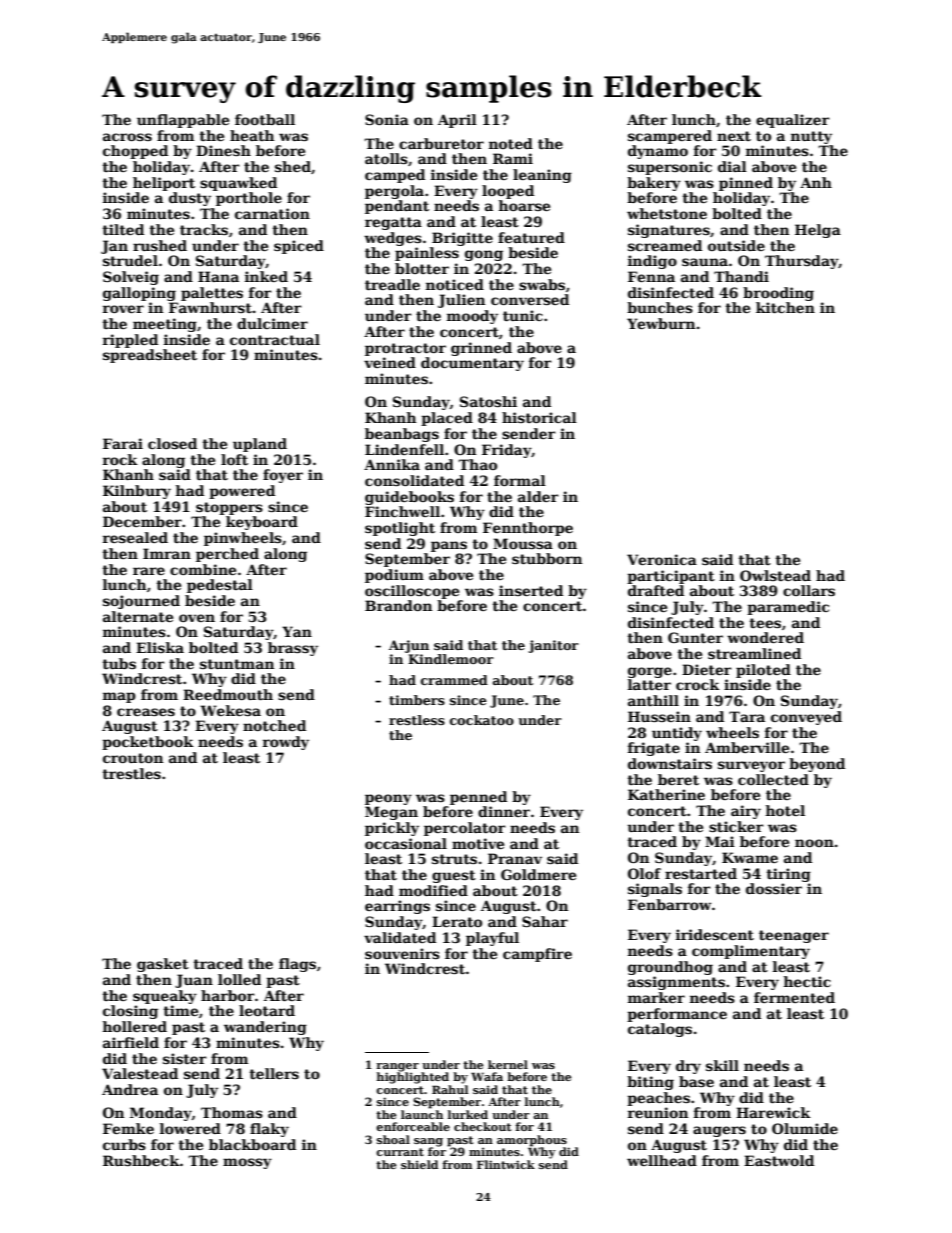  What do you see at coordinates (537, 955) in the document?
I see `campfire` at bounding box center [537, 955].
